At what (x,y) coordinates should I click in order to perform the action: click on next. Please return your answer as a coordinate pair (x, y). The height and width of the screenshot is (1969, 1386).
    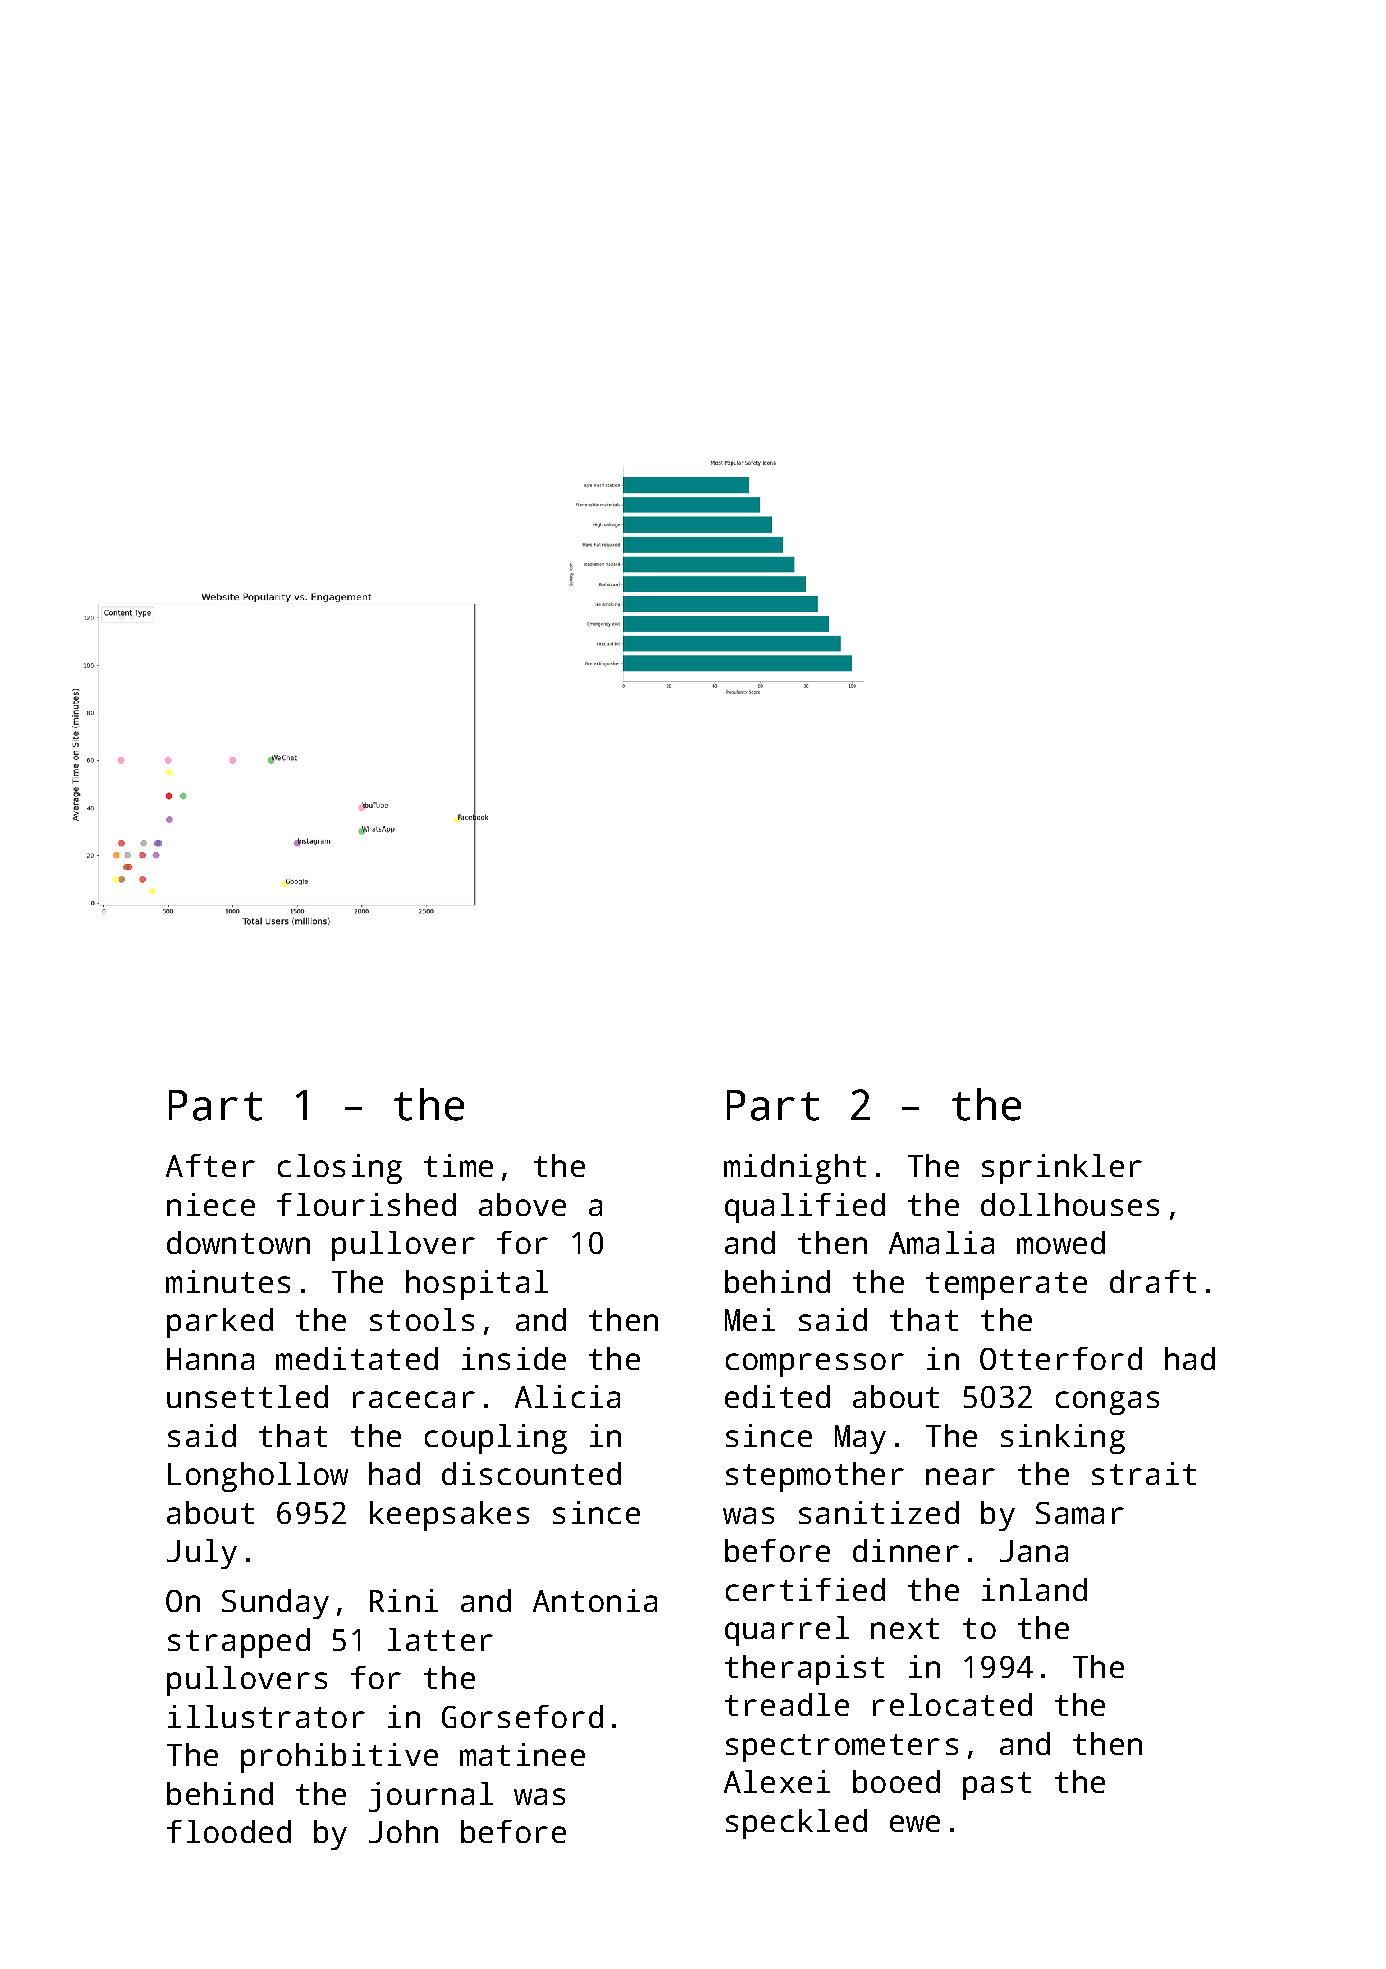
    Looking at the image, I should click on (905, 1628).
